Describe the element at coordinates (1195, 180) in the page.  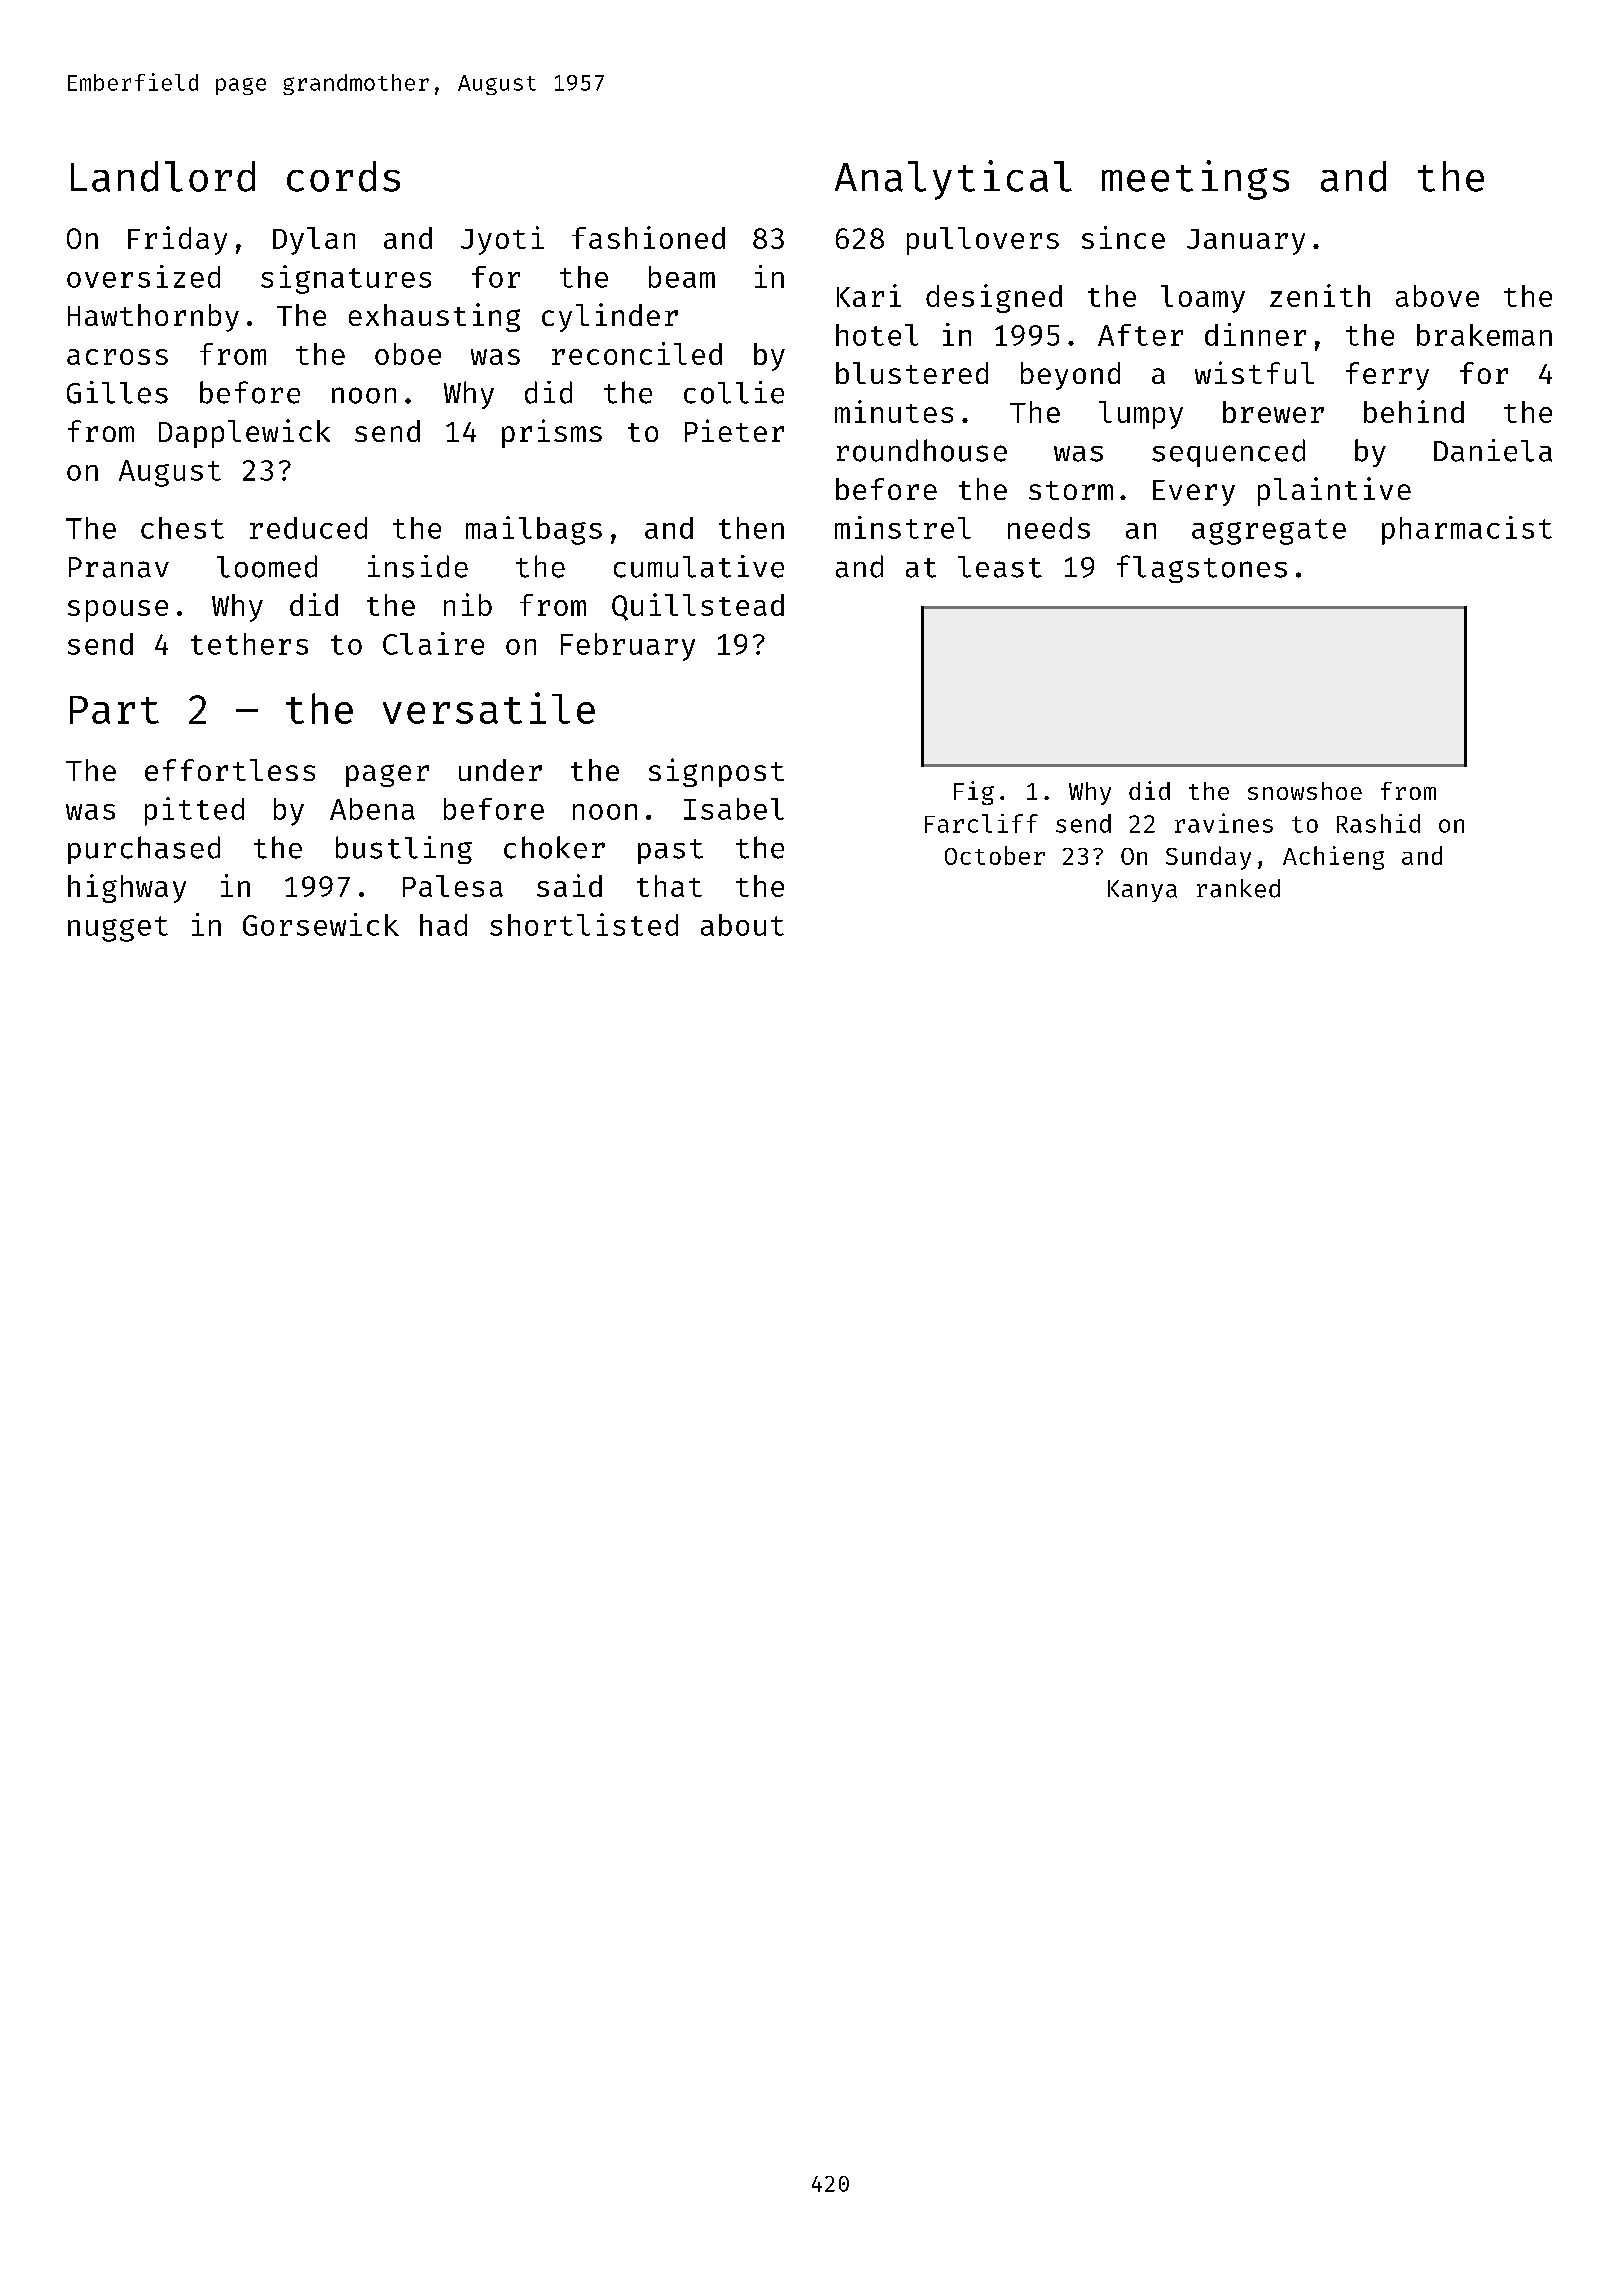
I see `meetings` at that location.
